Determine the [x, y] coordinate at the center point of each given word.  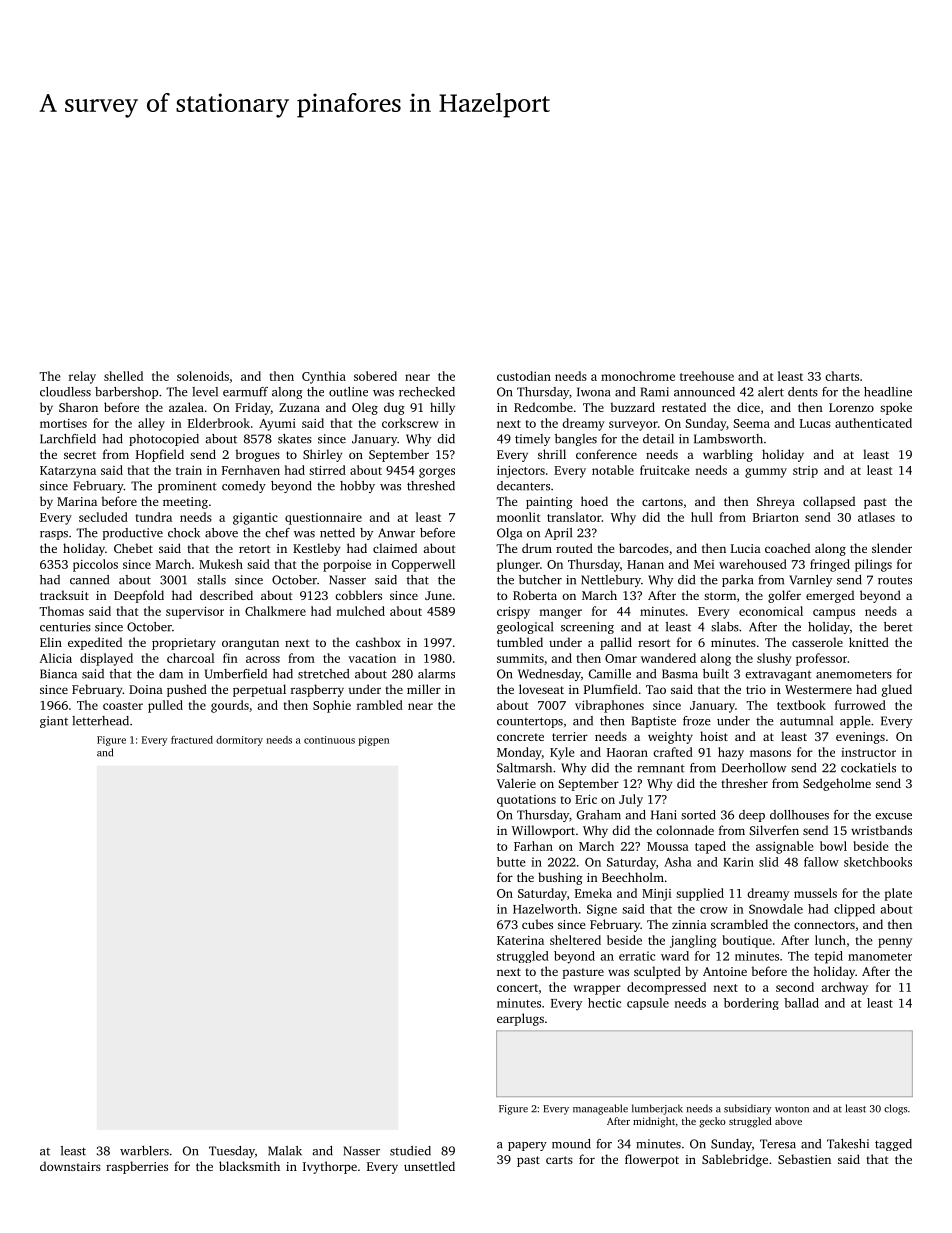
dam [171, 674]
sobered [375, 376]
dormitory [239, 741]
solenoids [203, 376]
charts [842, 376]
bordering [751, 1004]
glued [897, 690]
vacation [372, 658]
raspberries [137, 1167]
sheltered [575, 940]
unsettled [429, 1166]
